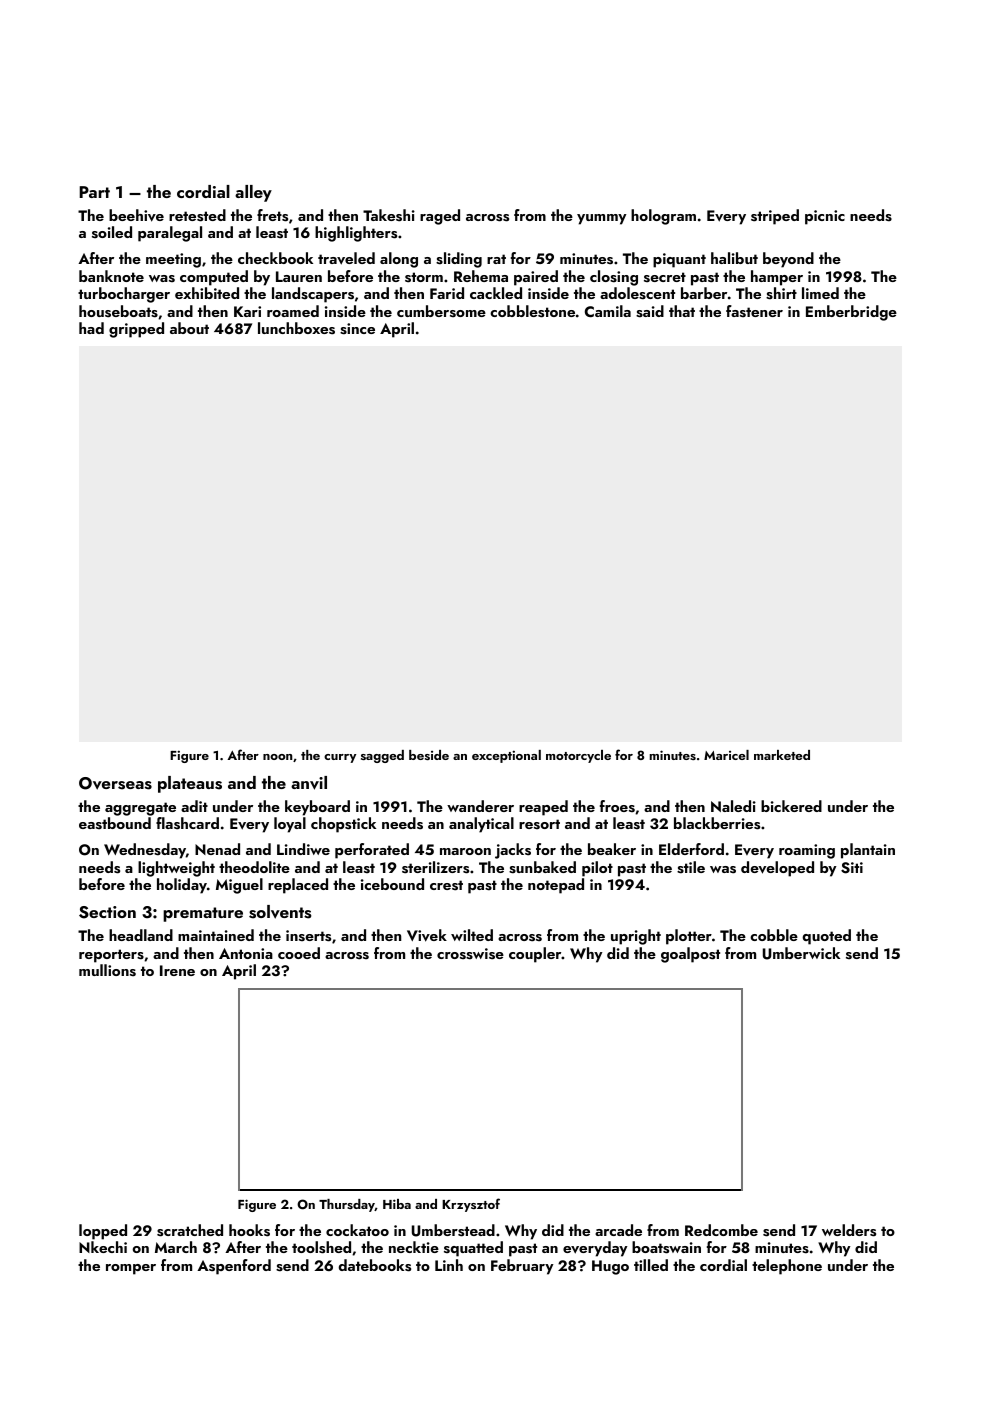 The height and width of the screenshot is (1421, 981). Describe the element at coordinates (131, 1269) in the screenshot. I see `romper` at that location.
